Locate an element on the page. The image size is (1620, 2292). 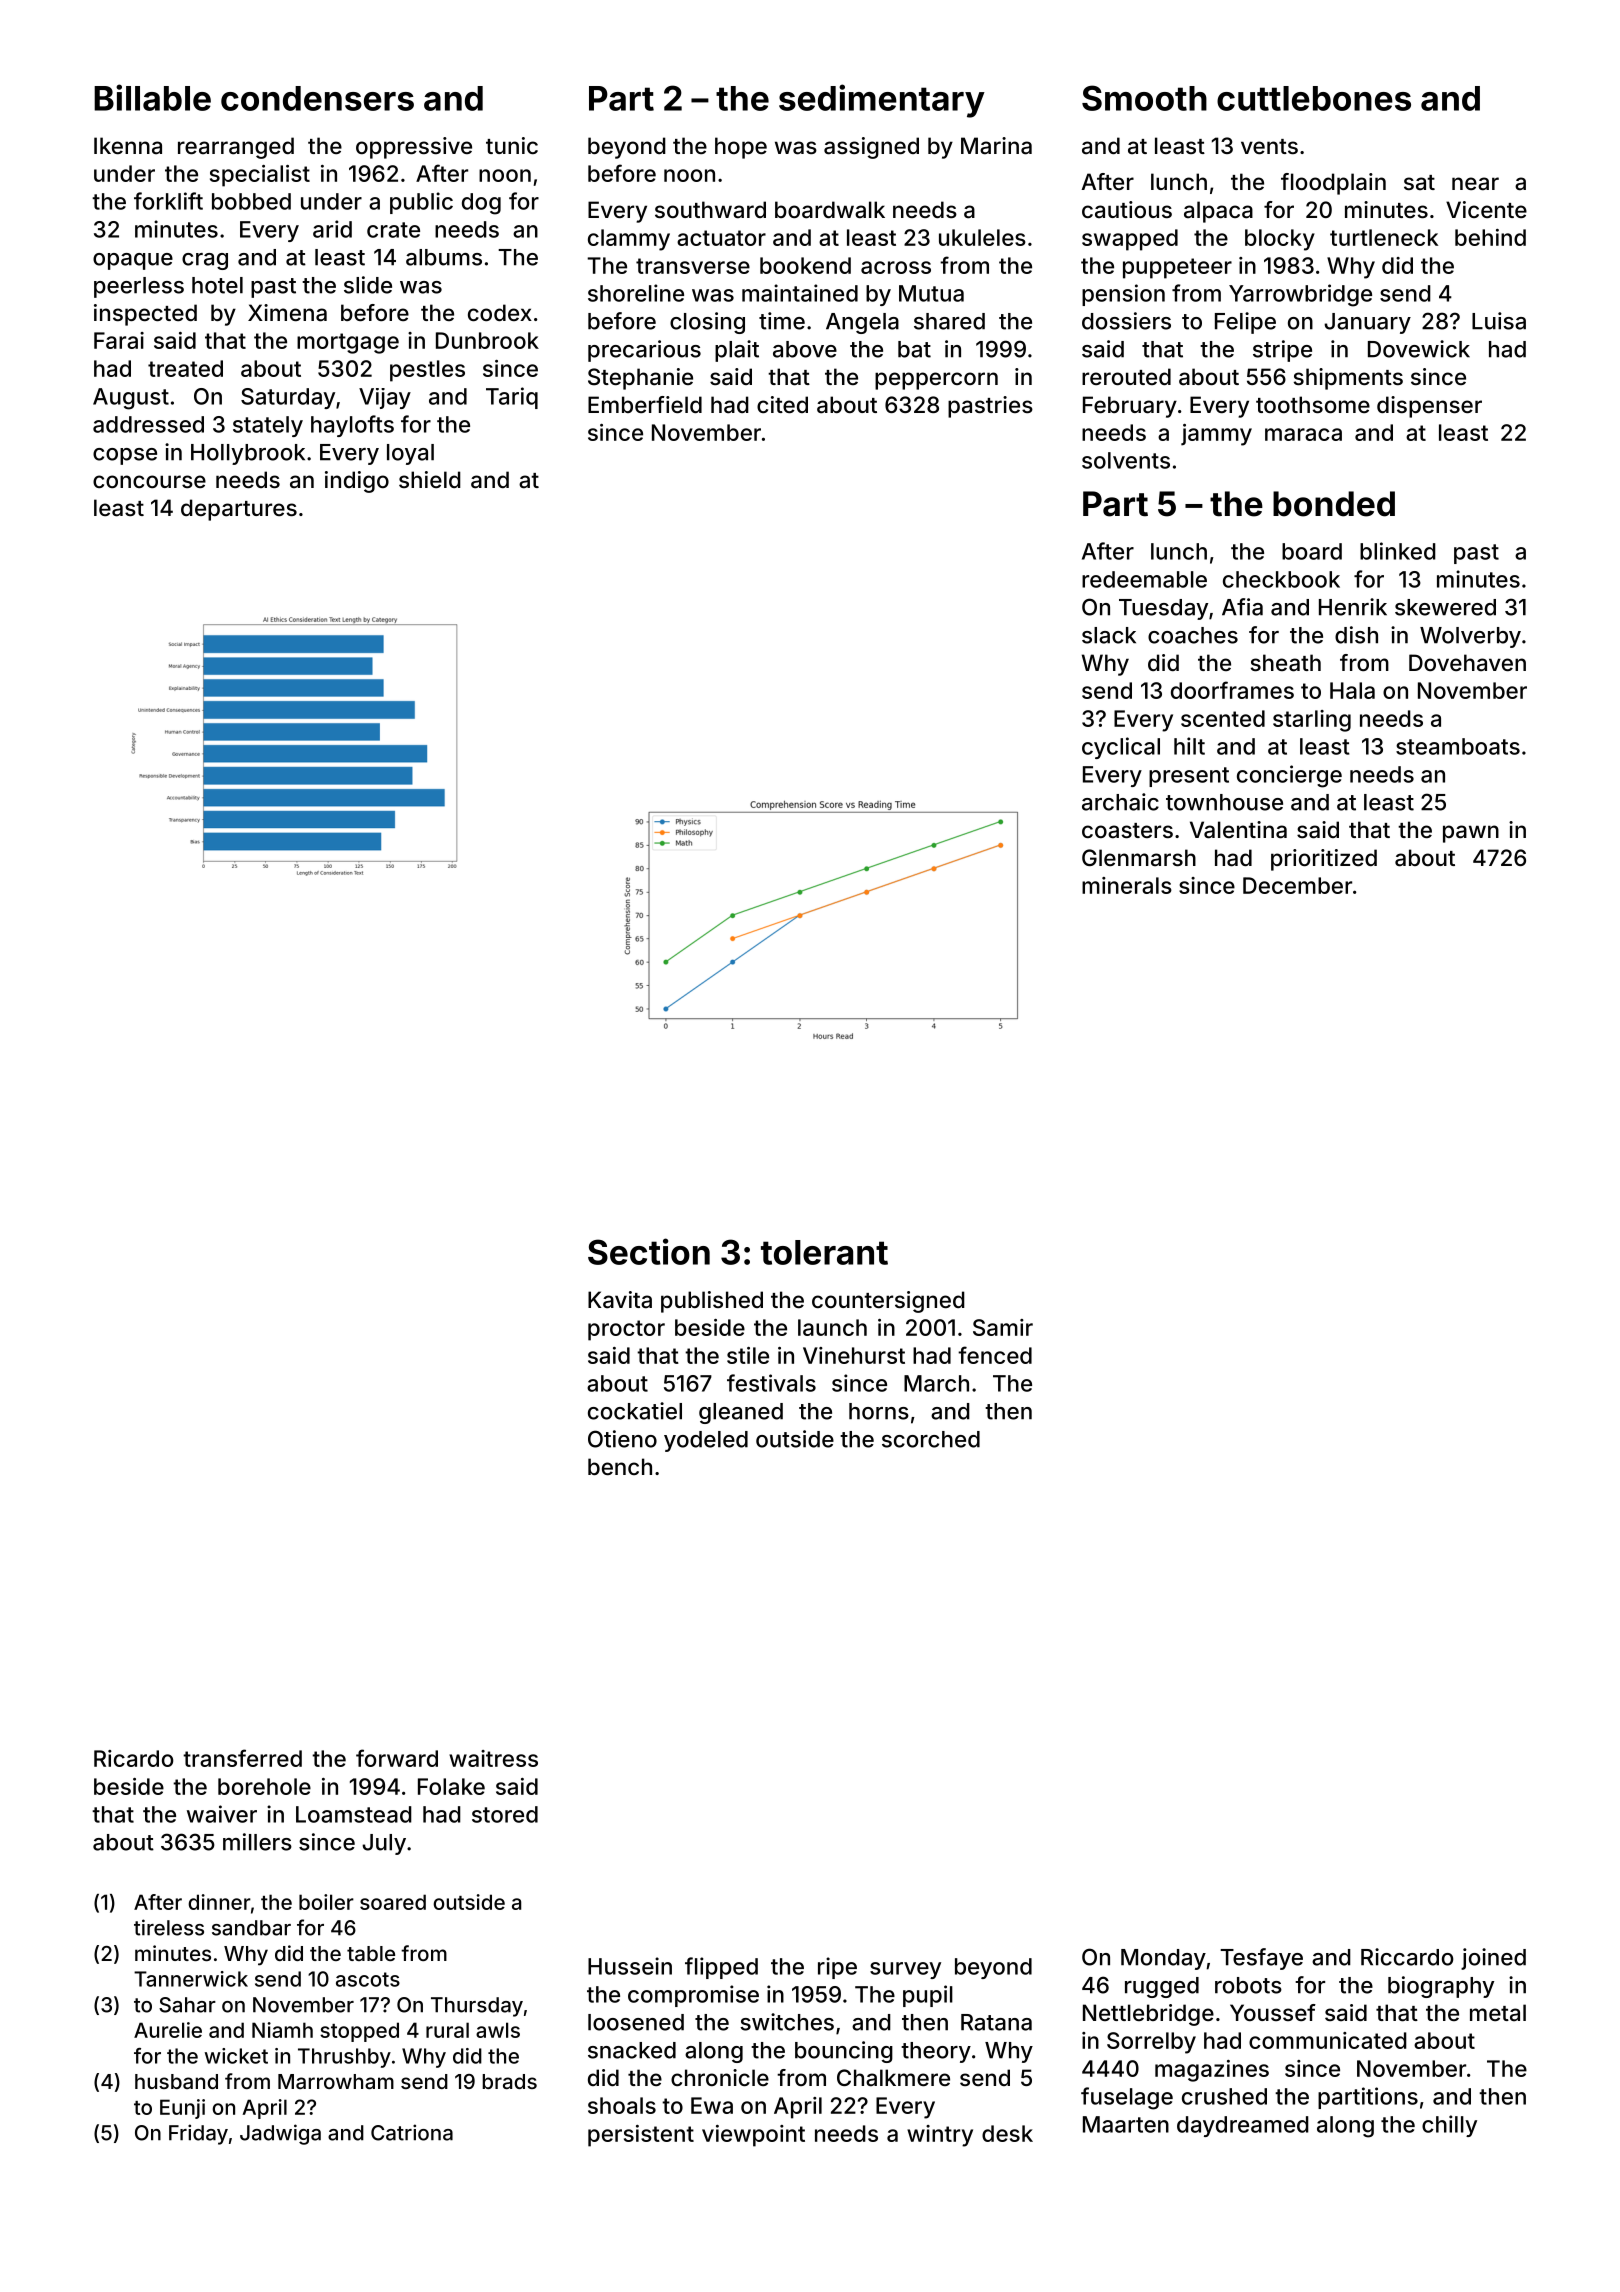
cuttlebones is located at coordinates (1314, 98).
